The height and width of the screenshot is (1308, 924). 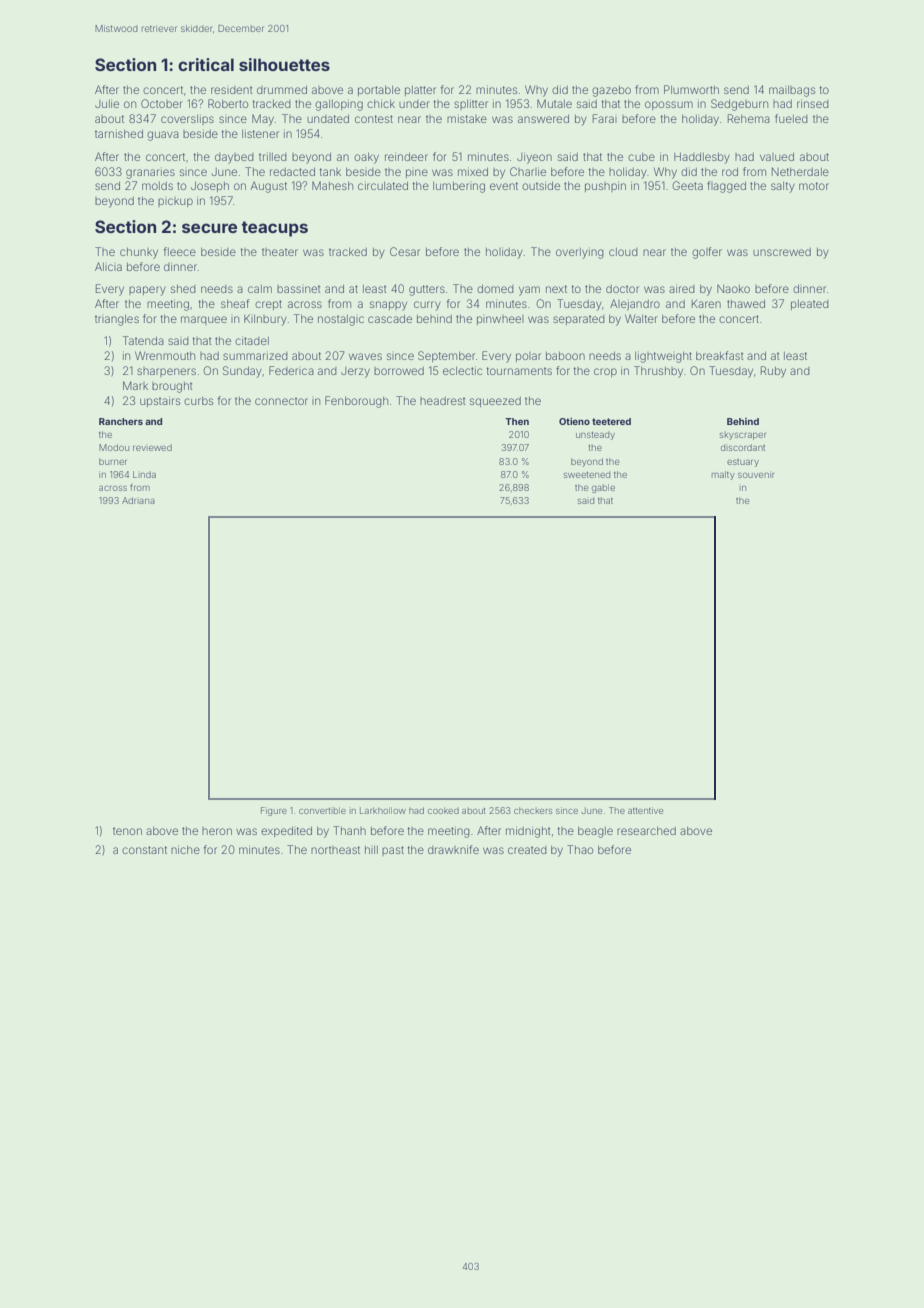 I want to click on drawknife, so click(x=453, y=849).
